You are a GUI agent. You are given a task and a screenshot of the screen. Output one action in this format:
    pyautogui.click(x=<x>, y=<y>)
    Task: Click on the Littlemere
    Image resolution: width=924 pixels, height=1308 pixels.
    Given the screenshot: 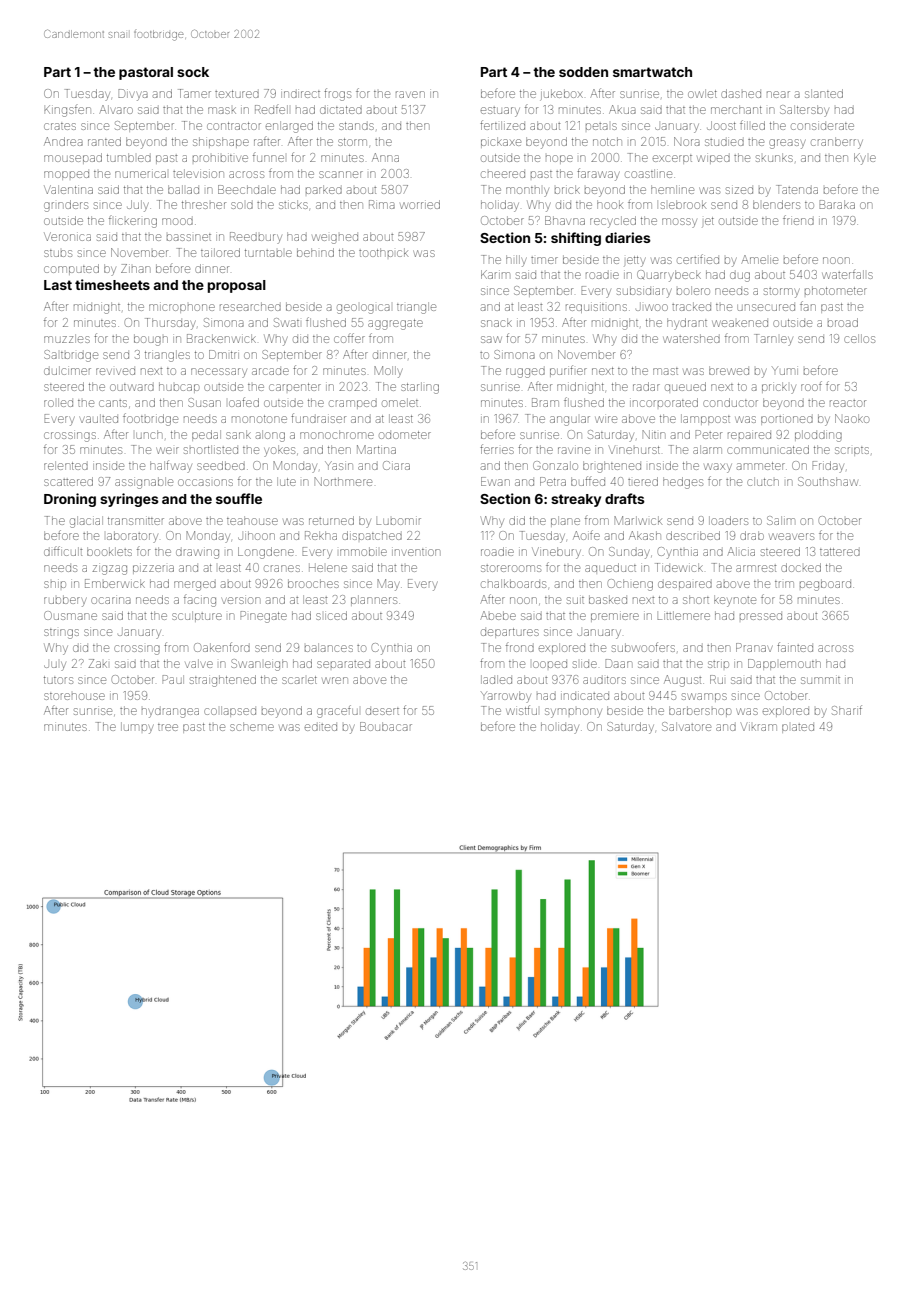 What is the action you would take?
    pyautogui.click(x=684, y=615)
